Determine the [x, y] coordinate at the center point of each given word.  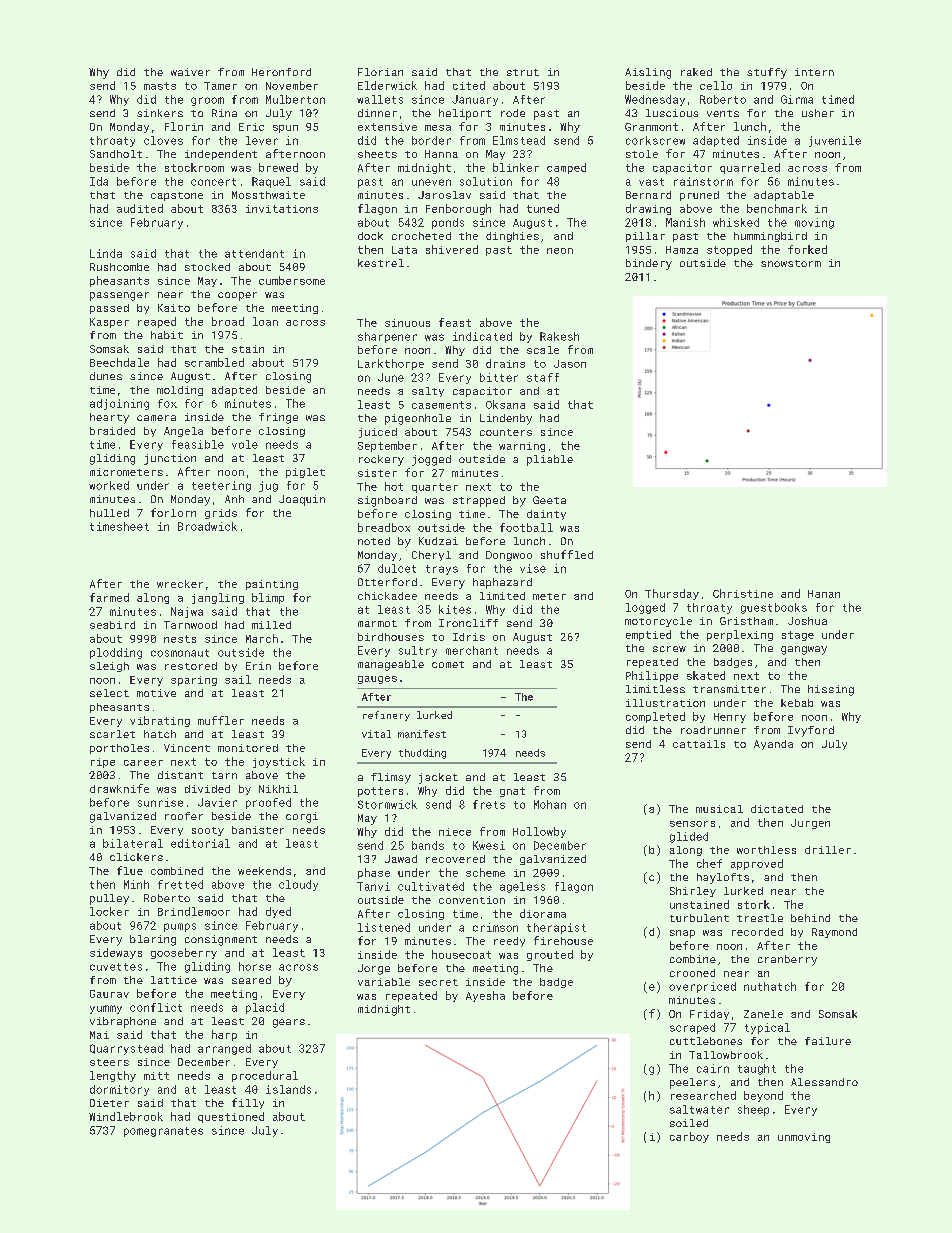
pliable [550, 460]
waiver [190, 72]
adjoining [119, 404]
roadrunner [713, 730]
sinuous [407, 323]
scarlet [112, 734]
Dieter [109, 1103]
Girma [797, 99]
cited [469, 85]
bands [428, 845]
